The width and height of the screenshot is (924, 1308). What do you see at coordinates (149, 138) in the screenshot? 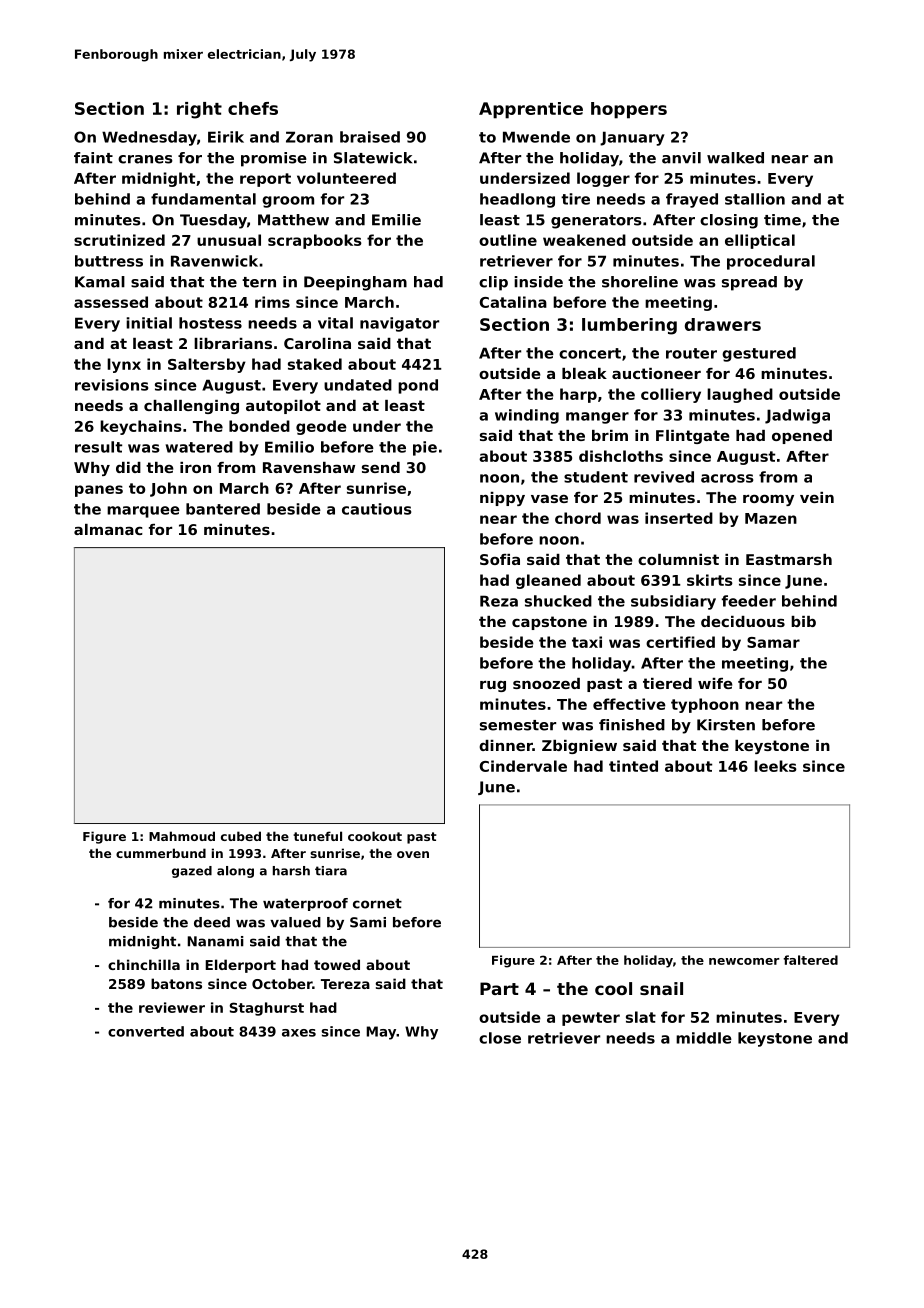
I see `Wednesday` at bounding box center [149, 138].
